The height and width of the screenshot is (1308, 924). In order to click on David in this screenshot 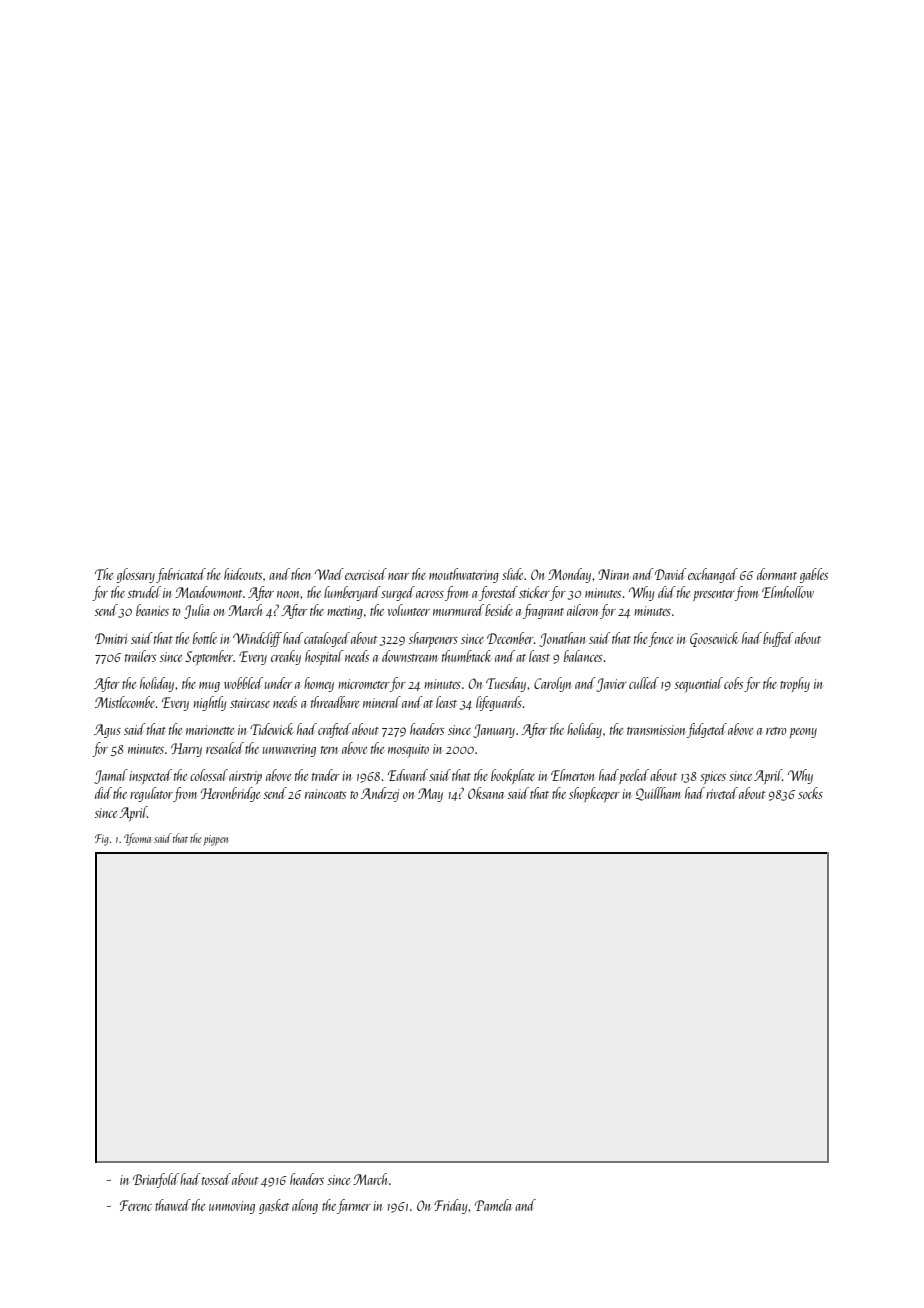, I will do `click(671, 574)`.
